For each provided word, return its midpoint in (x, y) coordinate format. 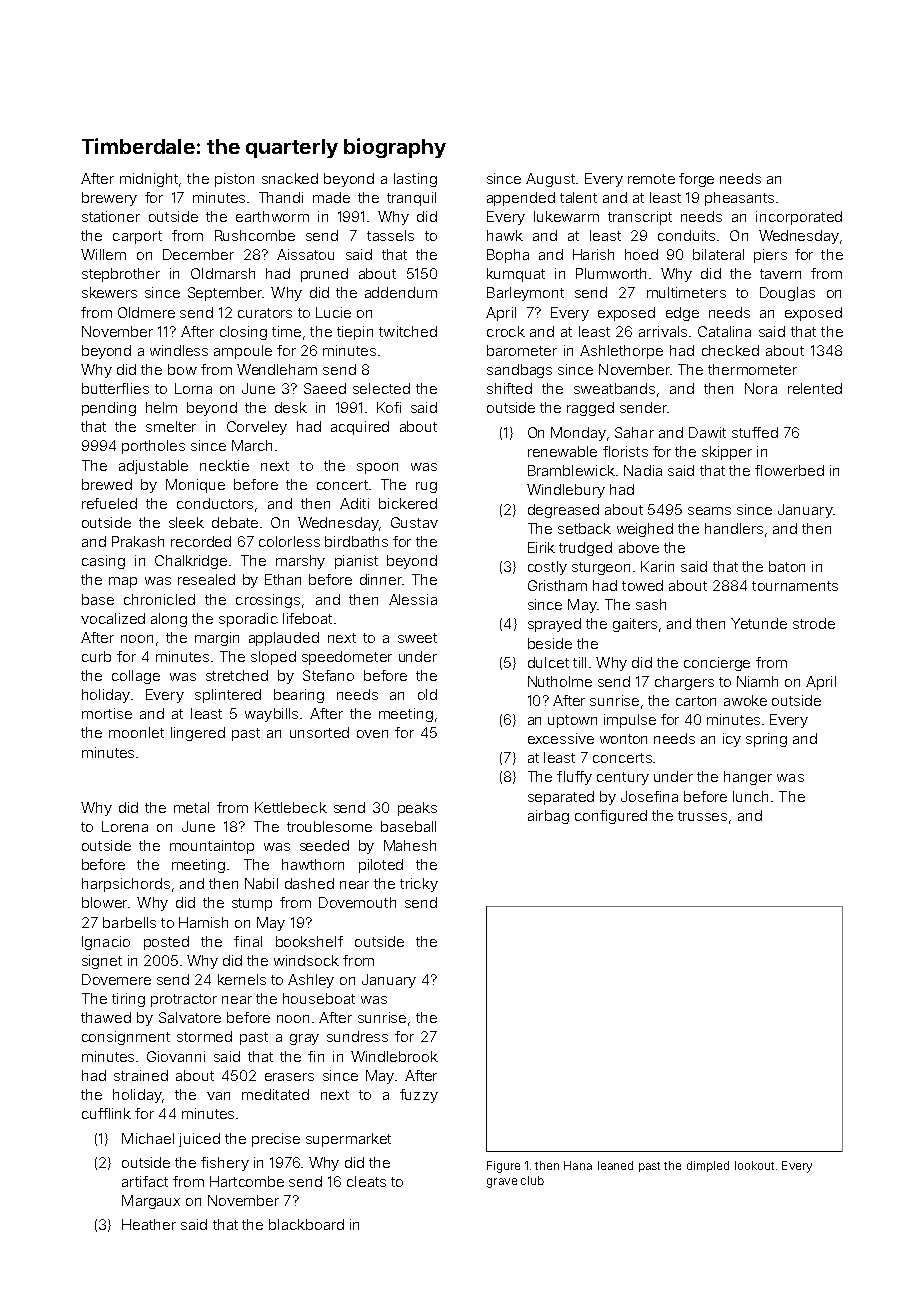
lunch (750, 796)
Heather (149, 1224)
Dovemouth (357, 902)
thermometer (752, 369)
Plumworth (611, 273)
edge (682, 314)
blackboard (306, 1224)
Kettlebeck (291, 807)
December (198, 254)
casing (103, 562)
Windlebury (566, 491)
